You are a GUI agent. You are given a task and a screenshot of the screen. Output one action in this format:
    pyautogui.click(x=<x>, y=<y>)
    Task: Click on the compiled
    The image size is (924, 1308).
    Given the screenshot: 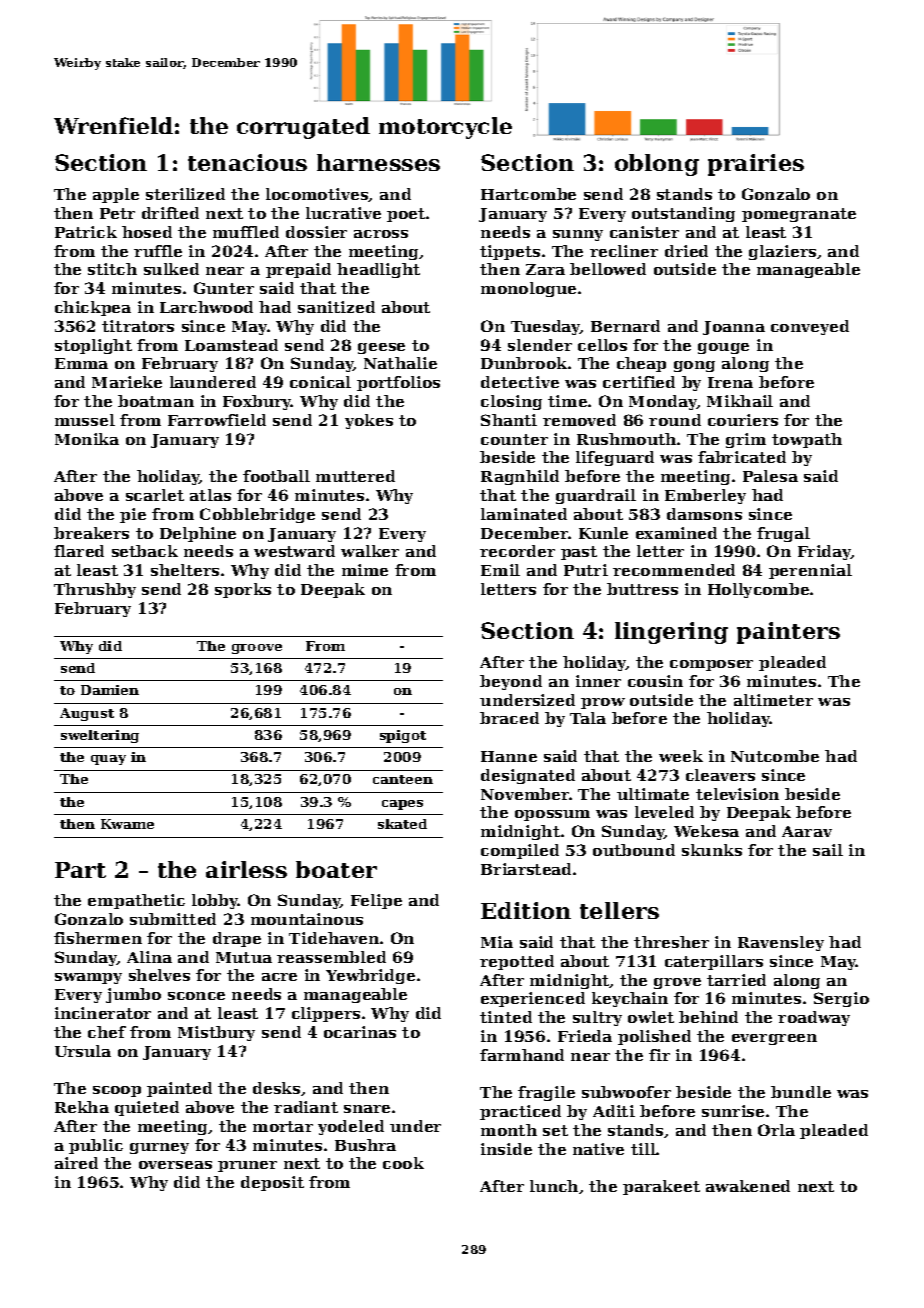 What is the action you would take?
    pyautogui.click(x=520, y=851)
